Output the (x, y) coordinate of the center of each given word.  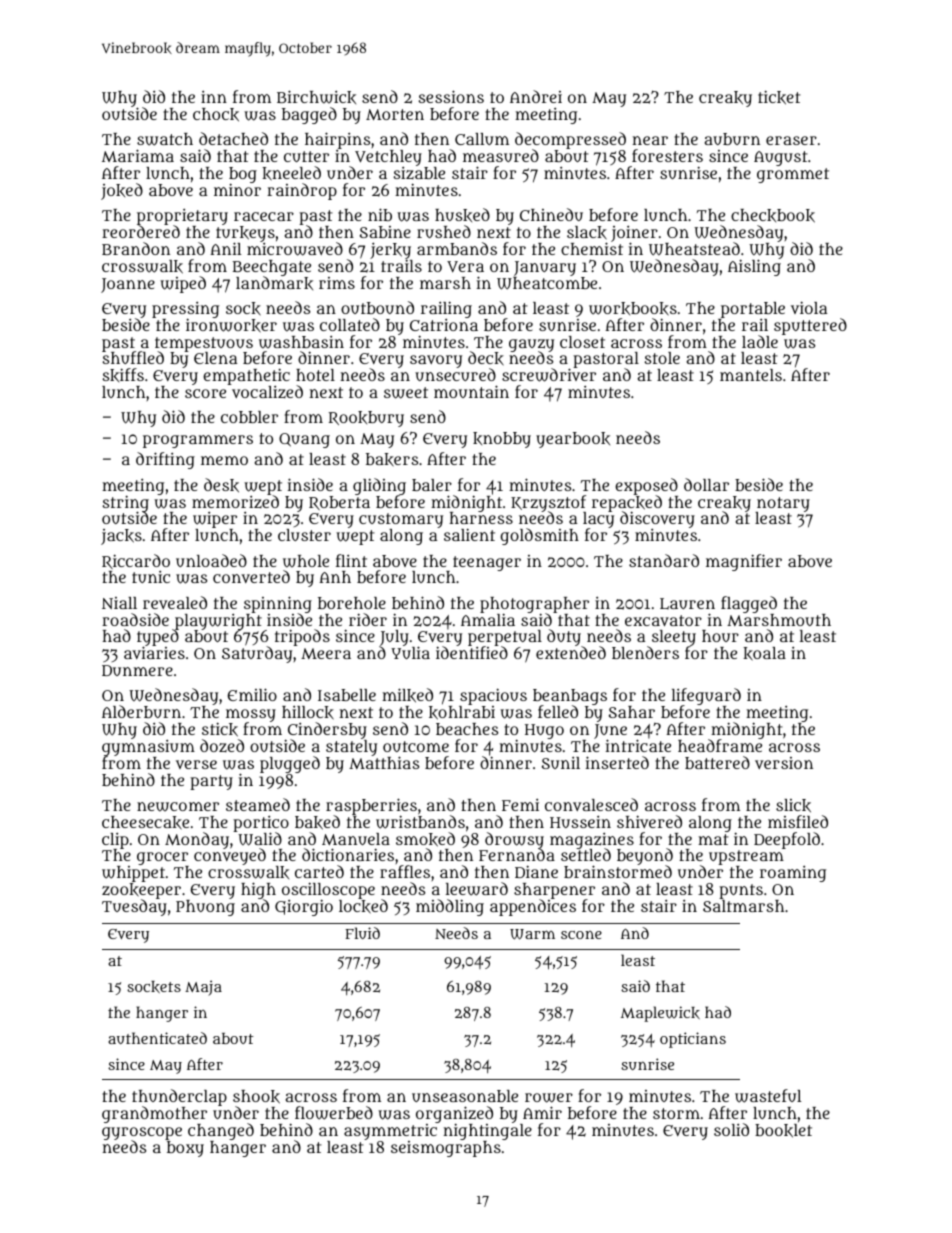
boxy (185, 1149)
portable (753, 310)
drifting (165, 460)
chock (216, 114)
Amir (542, 1112)
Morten (395, 114)
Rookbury (366, 419)
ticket (779, 97)
